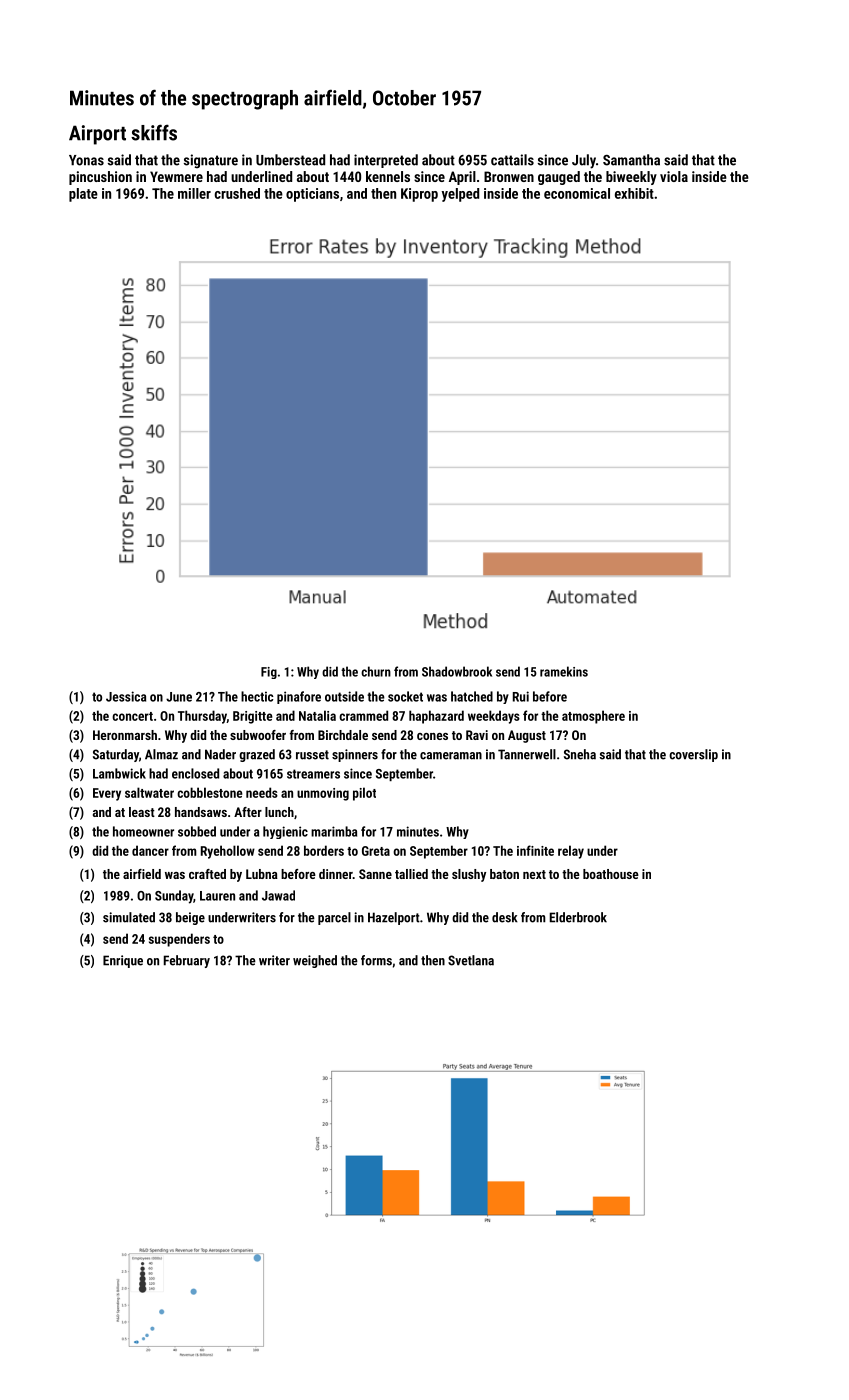 The width and height of the document is (849, 1400). Describe the element at coordinates (126, 696) in the document. I see `Jessica` at that location.
